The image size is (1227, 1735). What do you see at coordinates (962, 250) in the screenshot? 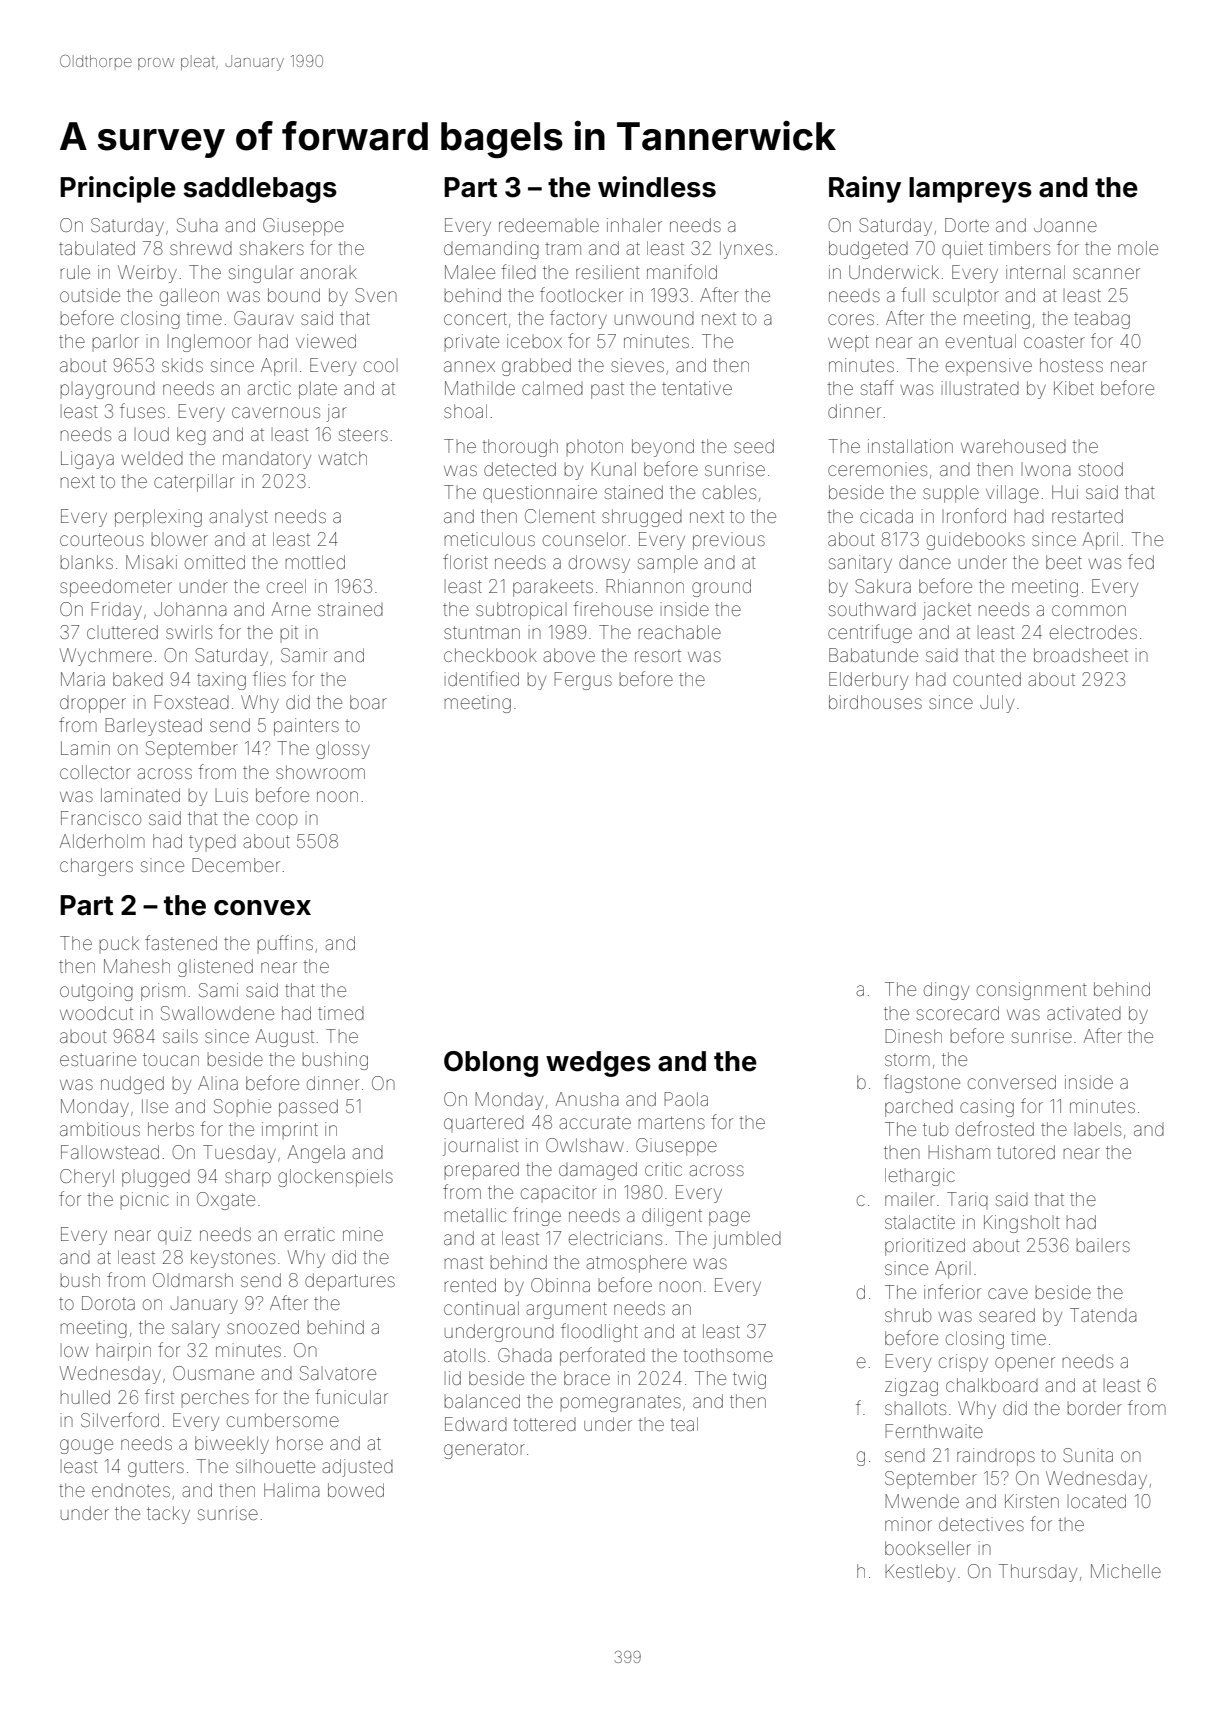
I see `quiet` at bounding box center [962, 250].
